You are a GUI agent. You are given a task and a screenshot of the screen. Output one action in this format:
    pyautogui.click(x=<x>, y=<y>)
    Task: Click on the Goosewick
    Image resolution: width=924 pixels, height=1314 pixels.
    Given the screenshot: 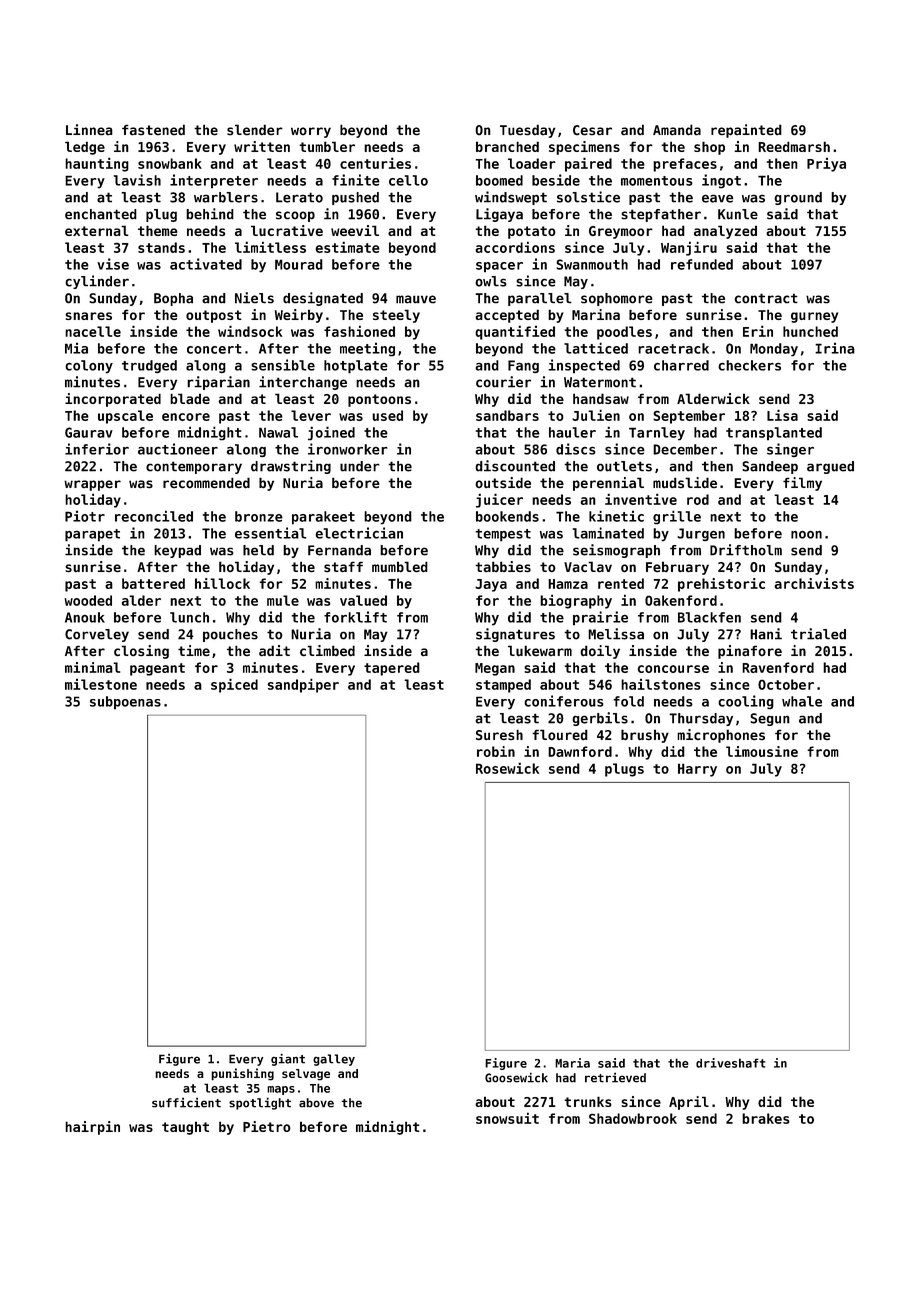 What is the action you would take?
    pyautogui.click(x=516, y=1078)
